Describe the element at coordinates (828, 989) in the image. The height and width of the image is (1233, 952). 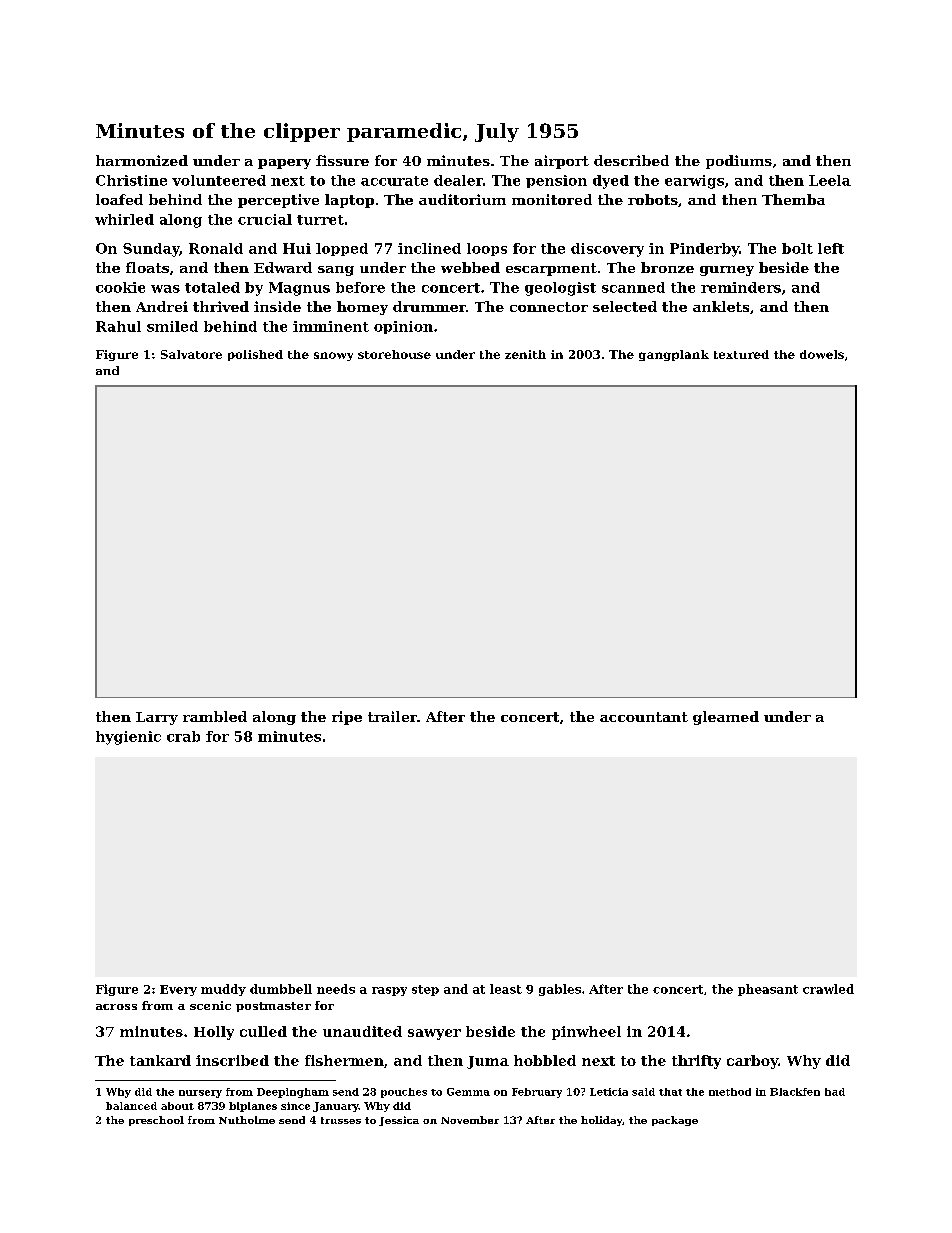
I see `crawled` at that location.
